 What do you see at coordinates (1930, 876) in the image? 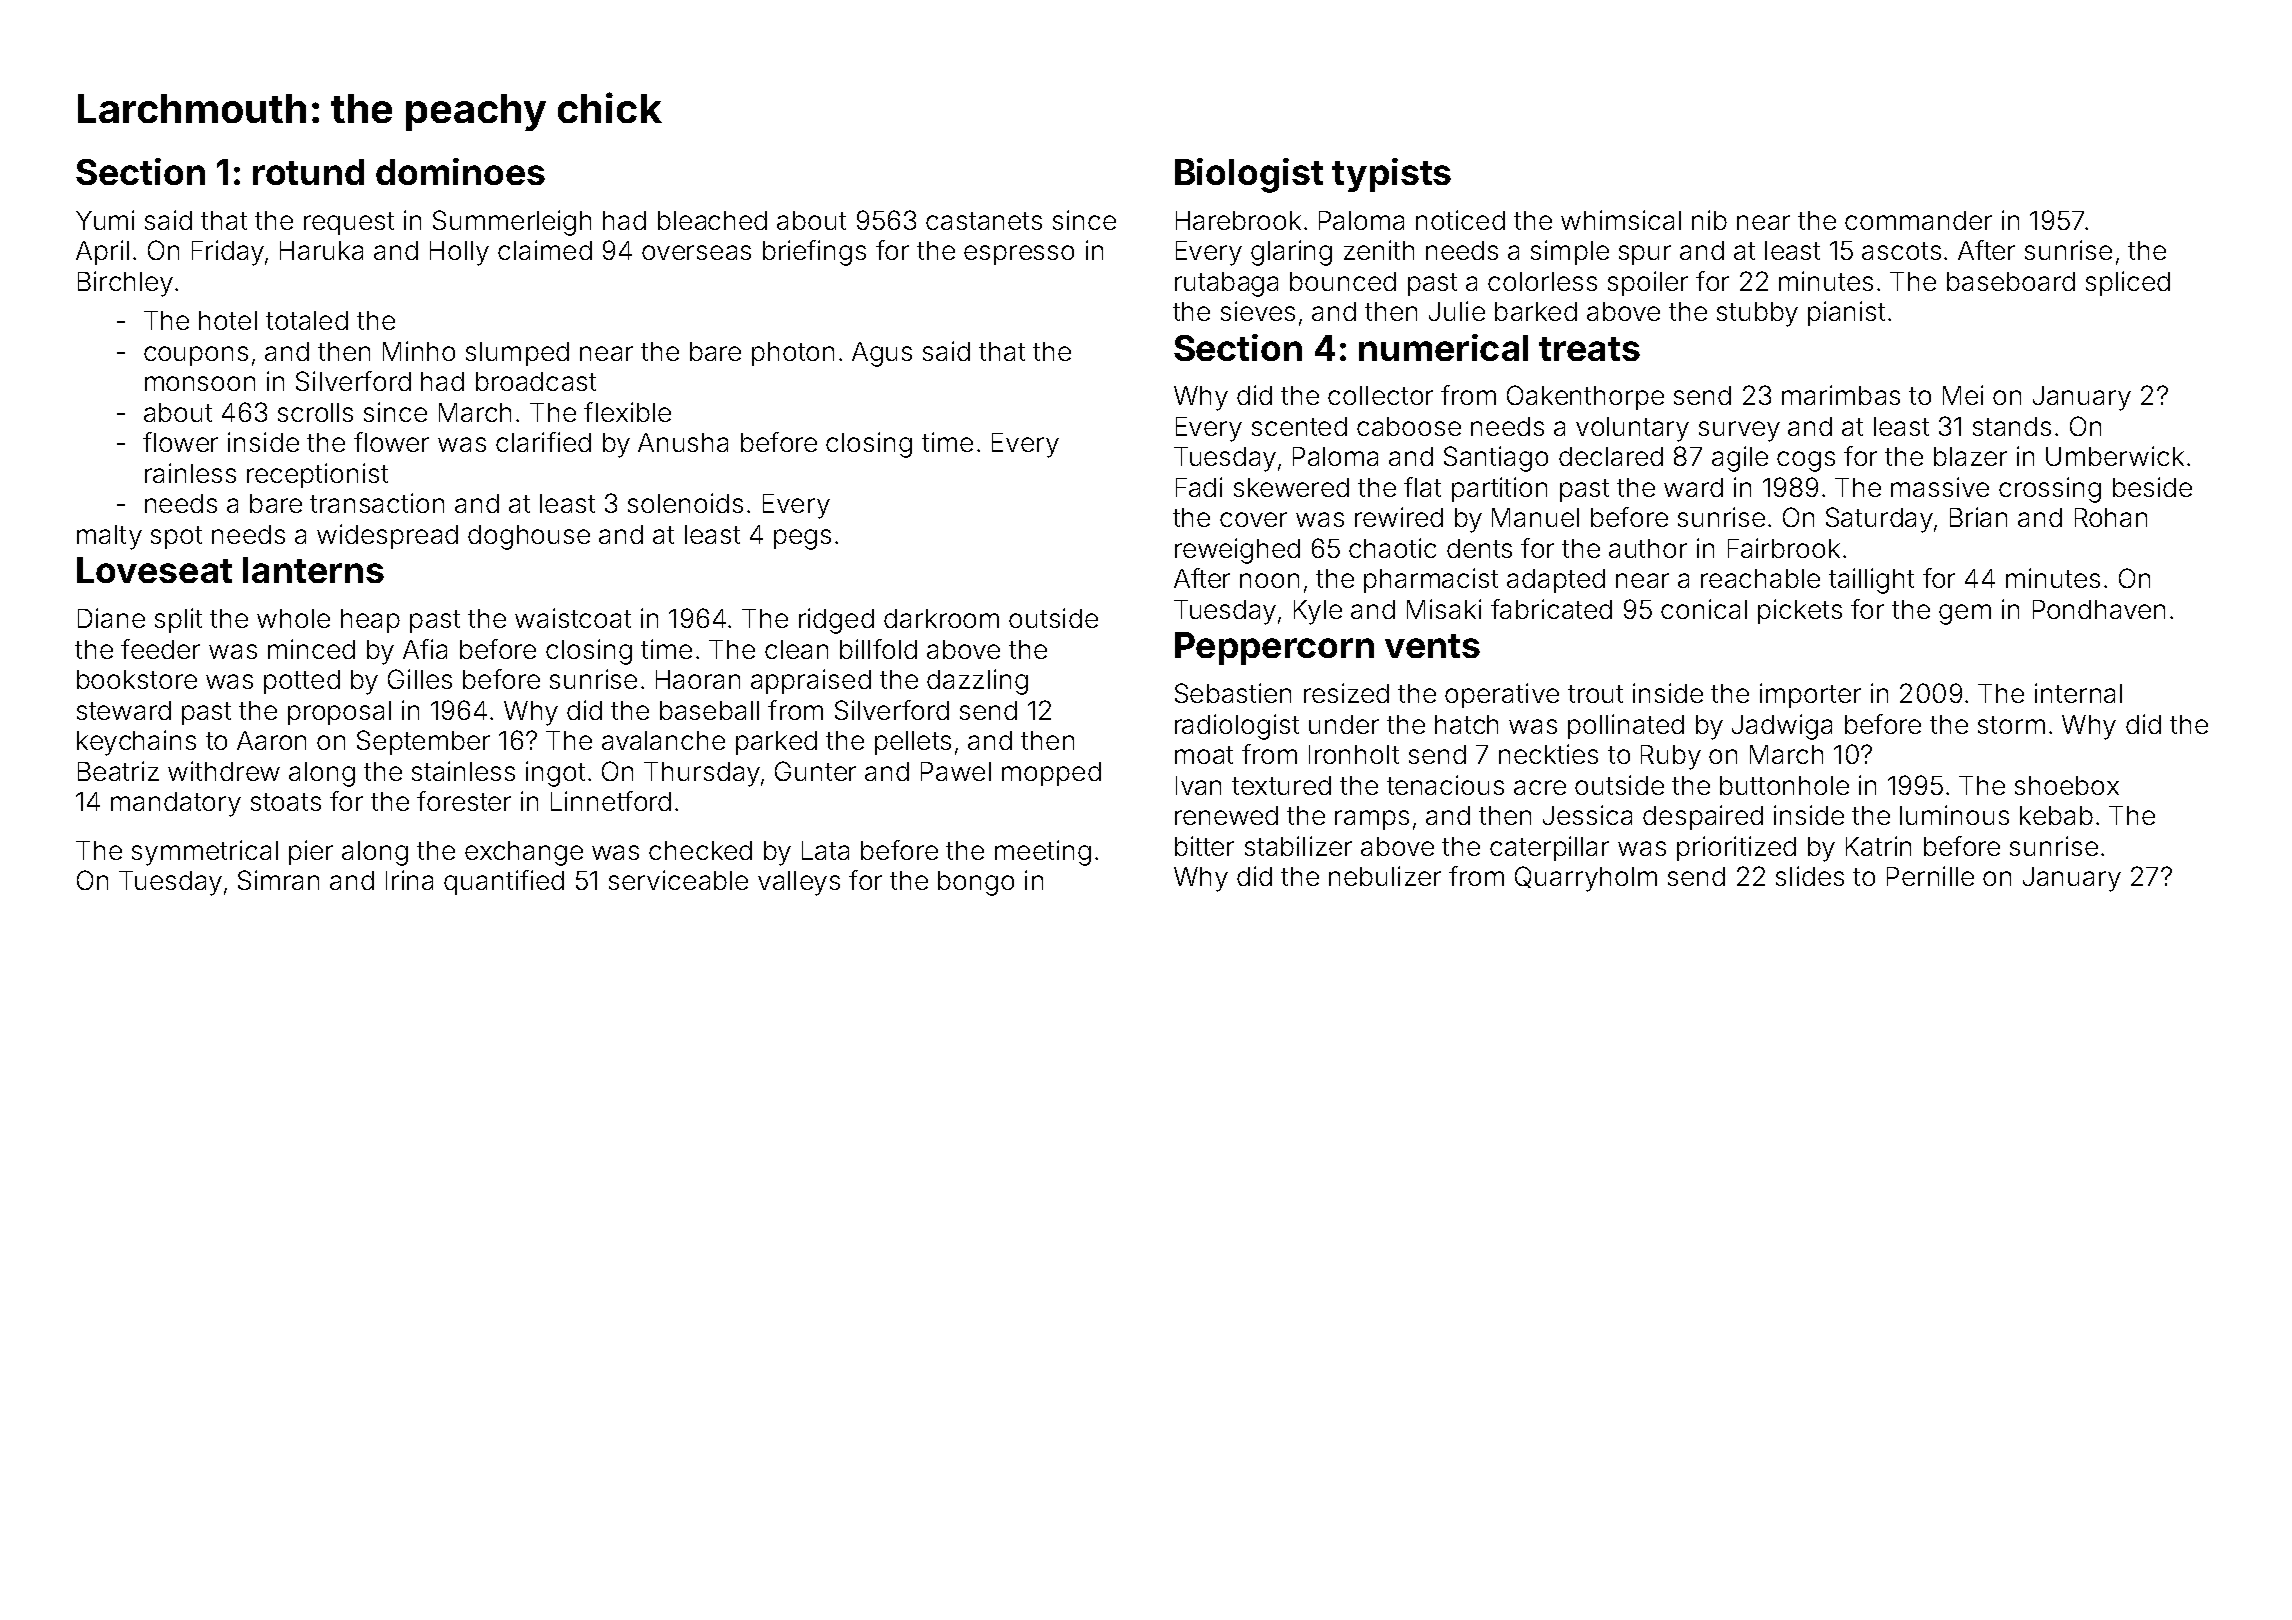
I see `Pernille` at bounding box center [1930, 876].
